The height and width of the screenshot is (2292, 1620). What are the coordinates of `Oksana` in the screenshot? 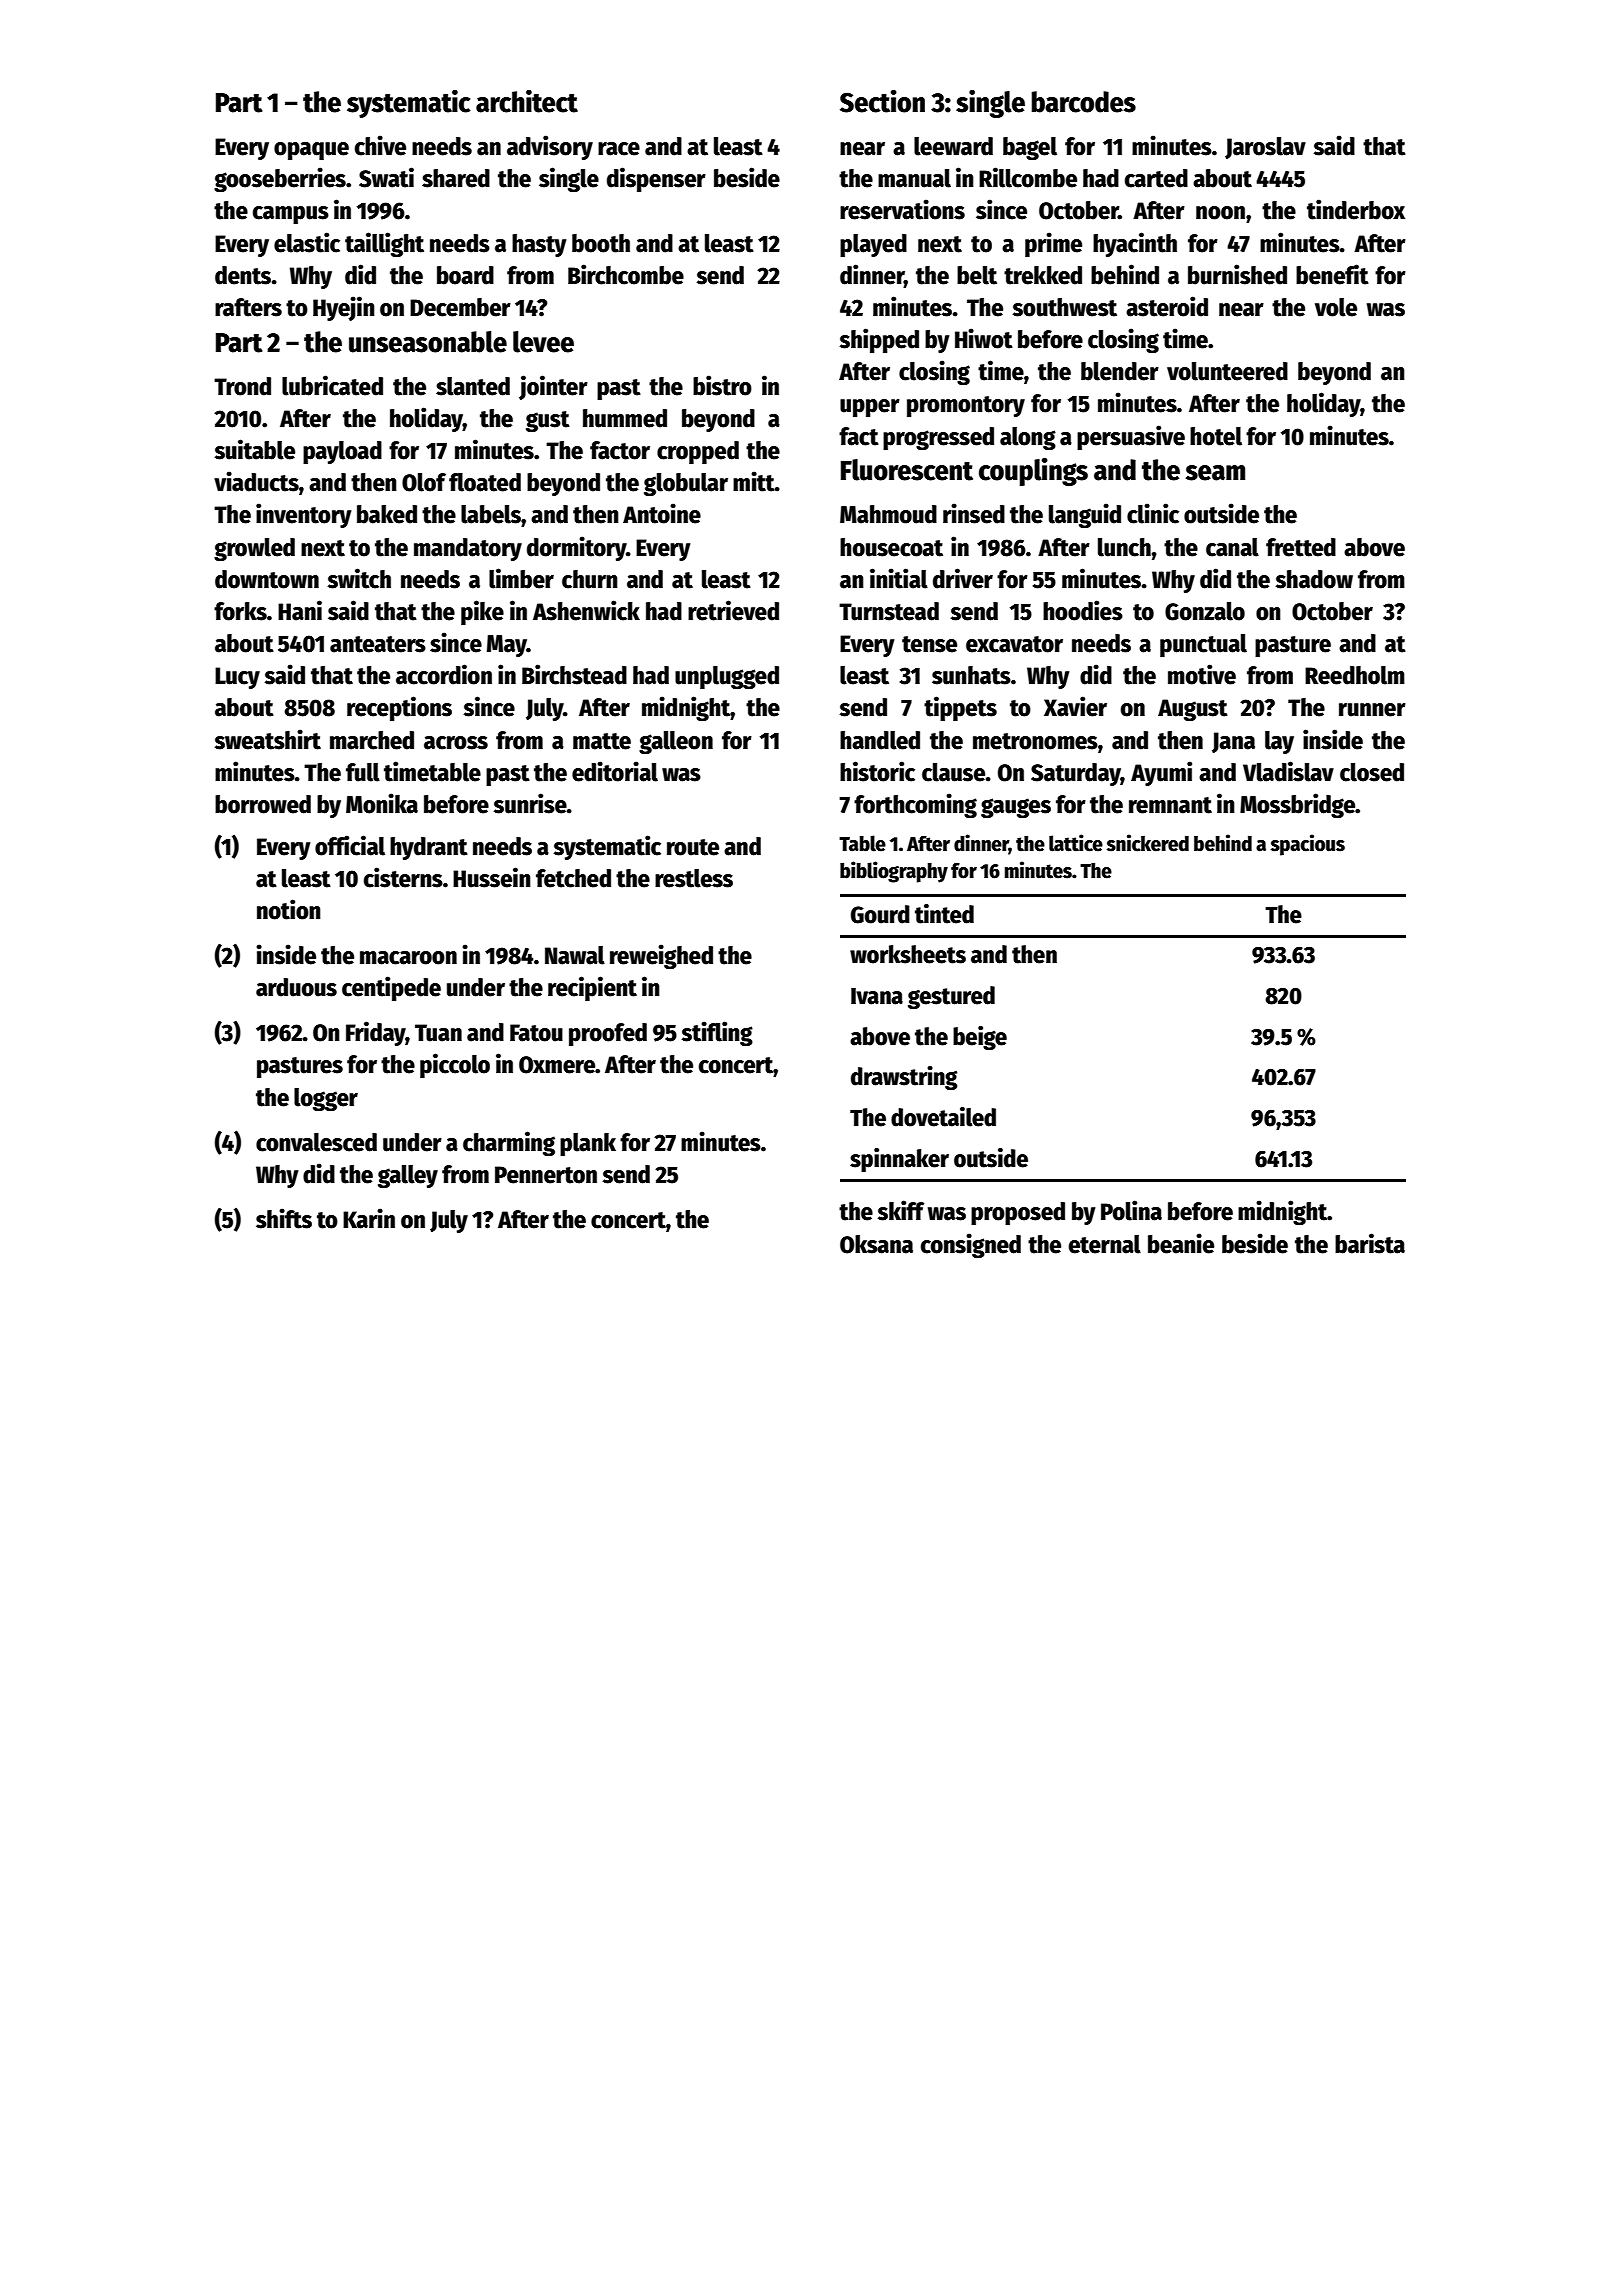 It's located at (876, 1244).
